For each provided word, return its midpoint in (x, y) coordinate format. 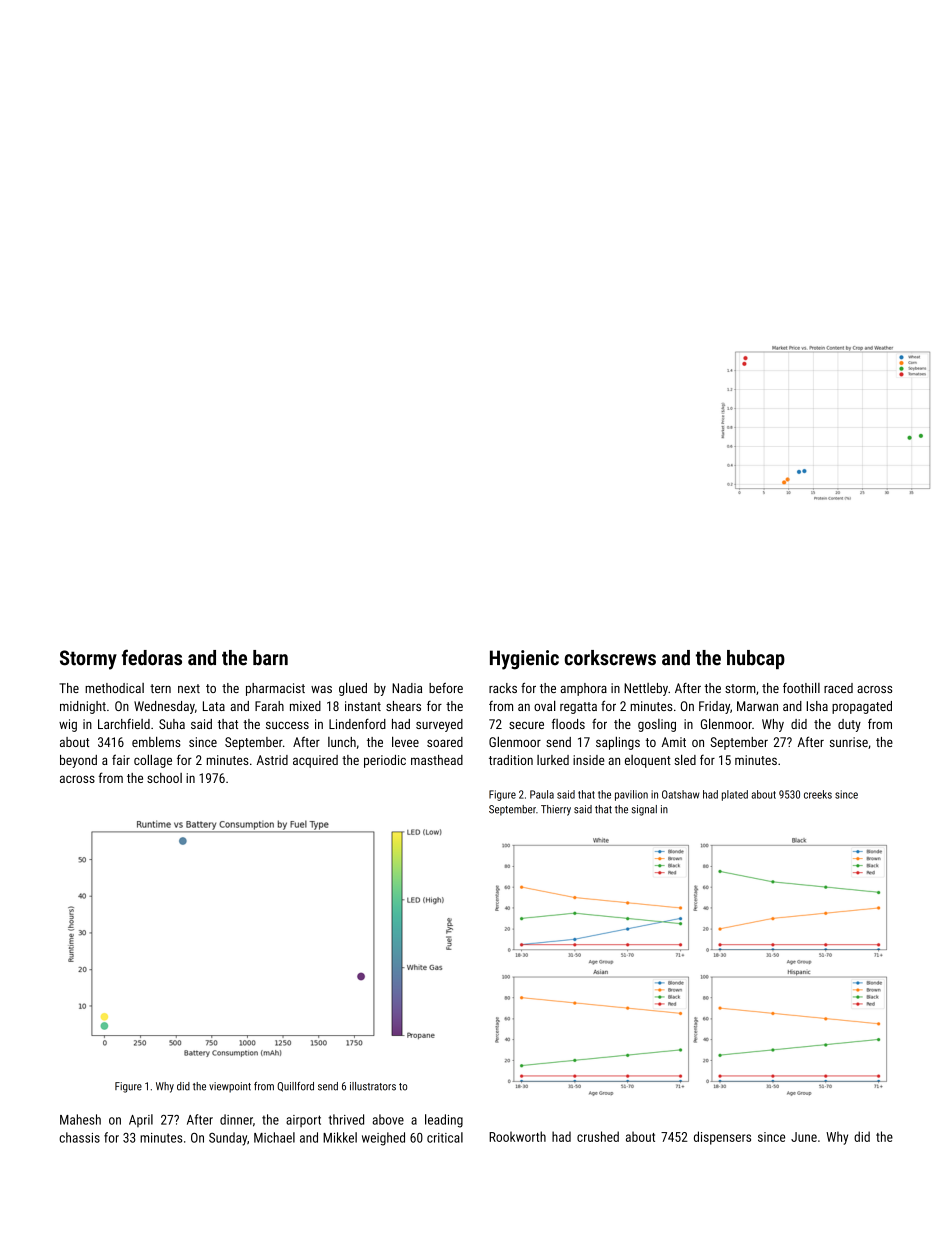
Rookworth (517, 1136)
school (164, 778)
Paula (542, 794)
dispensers (722, 1138)
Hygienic (524, 660)
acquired (315, 761)
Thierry (556, 810)
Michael (274, 1137)
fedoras (152, 657)
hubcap (756, 659)
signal (644, 810)
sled (685, 759)
